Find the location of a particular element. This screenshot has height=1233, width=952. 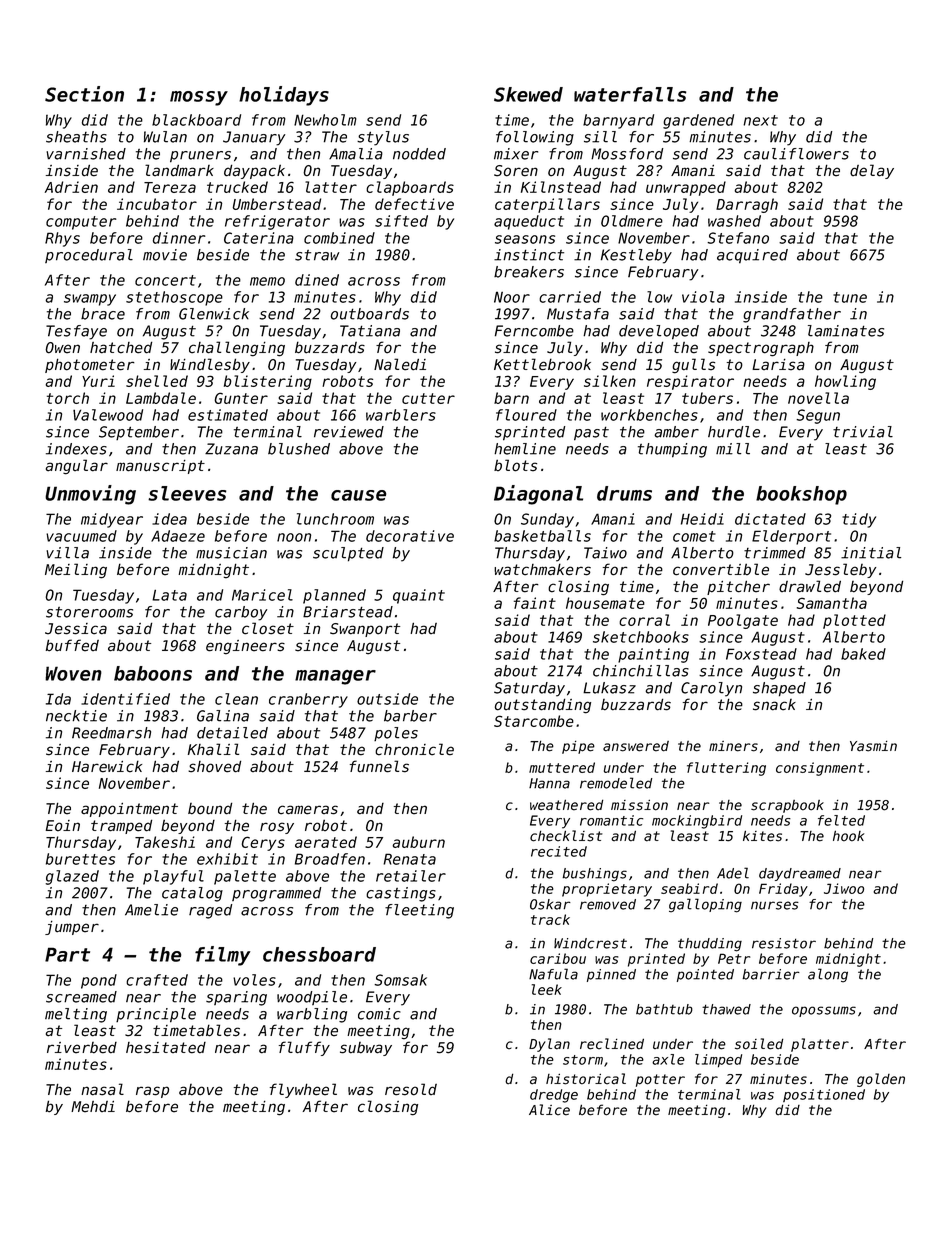

Gunter is located at coordinates (241, 398).
